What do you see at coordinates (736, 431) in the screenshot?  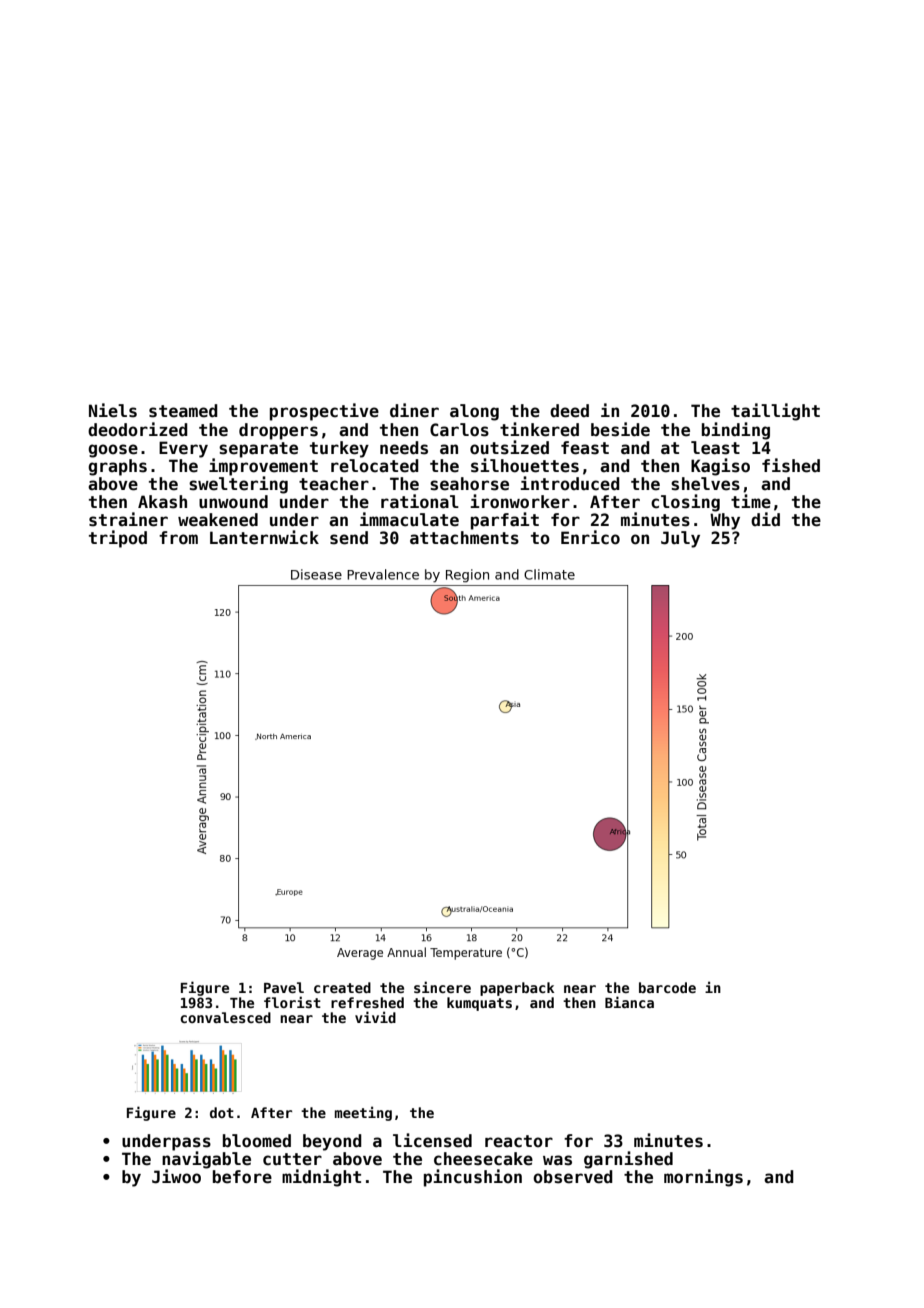 I see `binding` at bounding box center [736, 431].
